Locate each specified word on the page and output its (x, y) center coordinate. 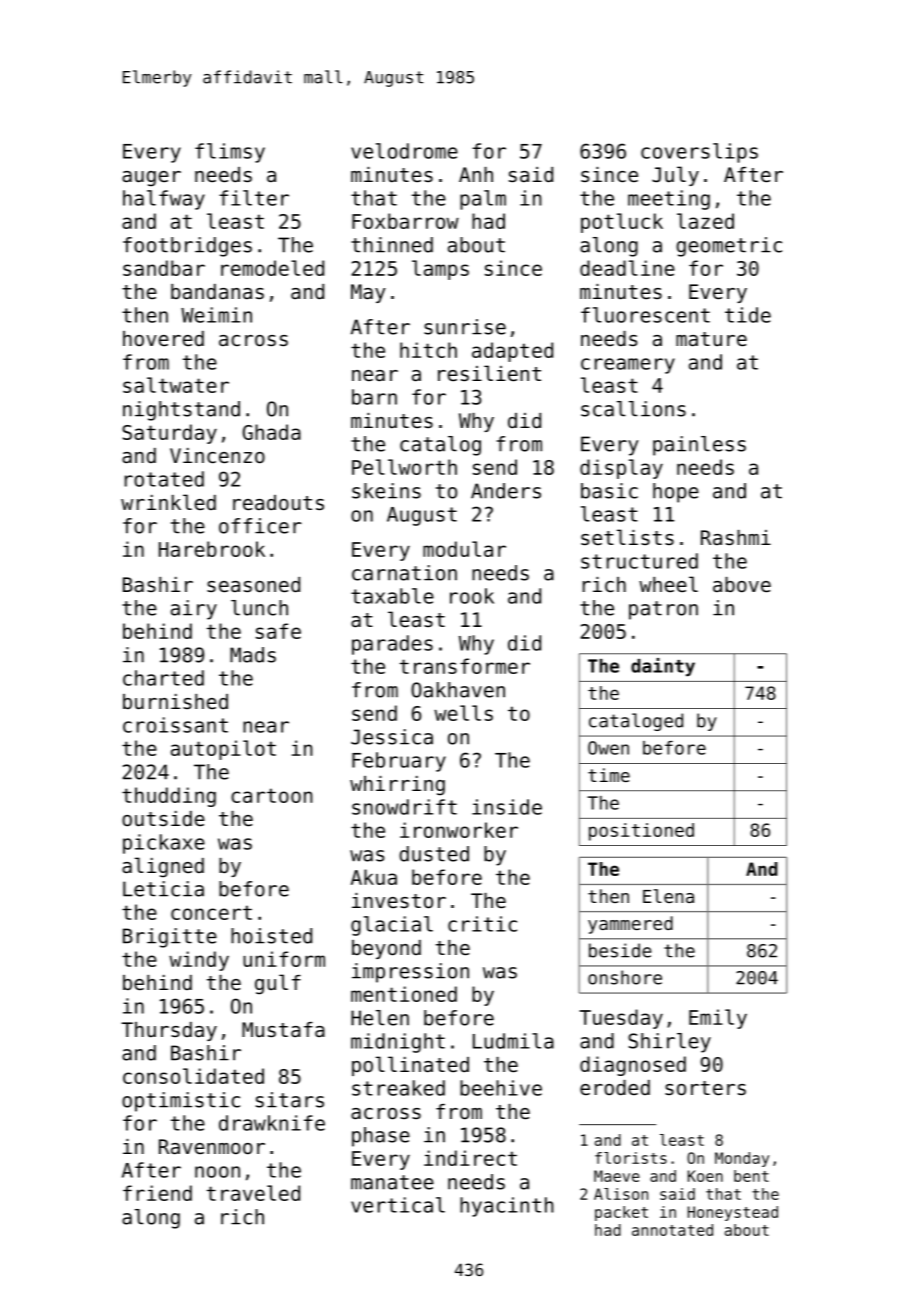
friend (157, 1193)
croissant (175, 725)
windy (199, 961)
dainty (663, 667)
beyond (386, 949)
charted (163, 678)
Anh (476, 174)
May (368, 293)
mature (711, 339)
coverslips (699, 153)
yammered (630, 925)
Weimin (216, 315)
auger (151, 179)
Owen (608, 748)
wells (463, 713)
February (399, 762)
